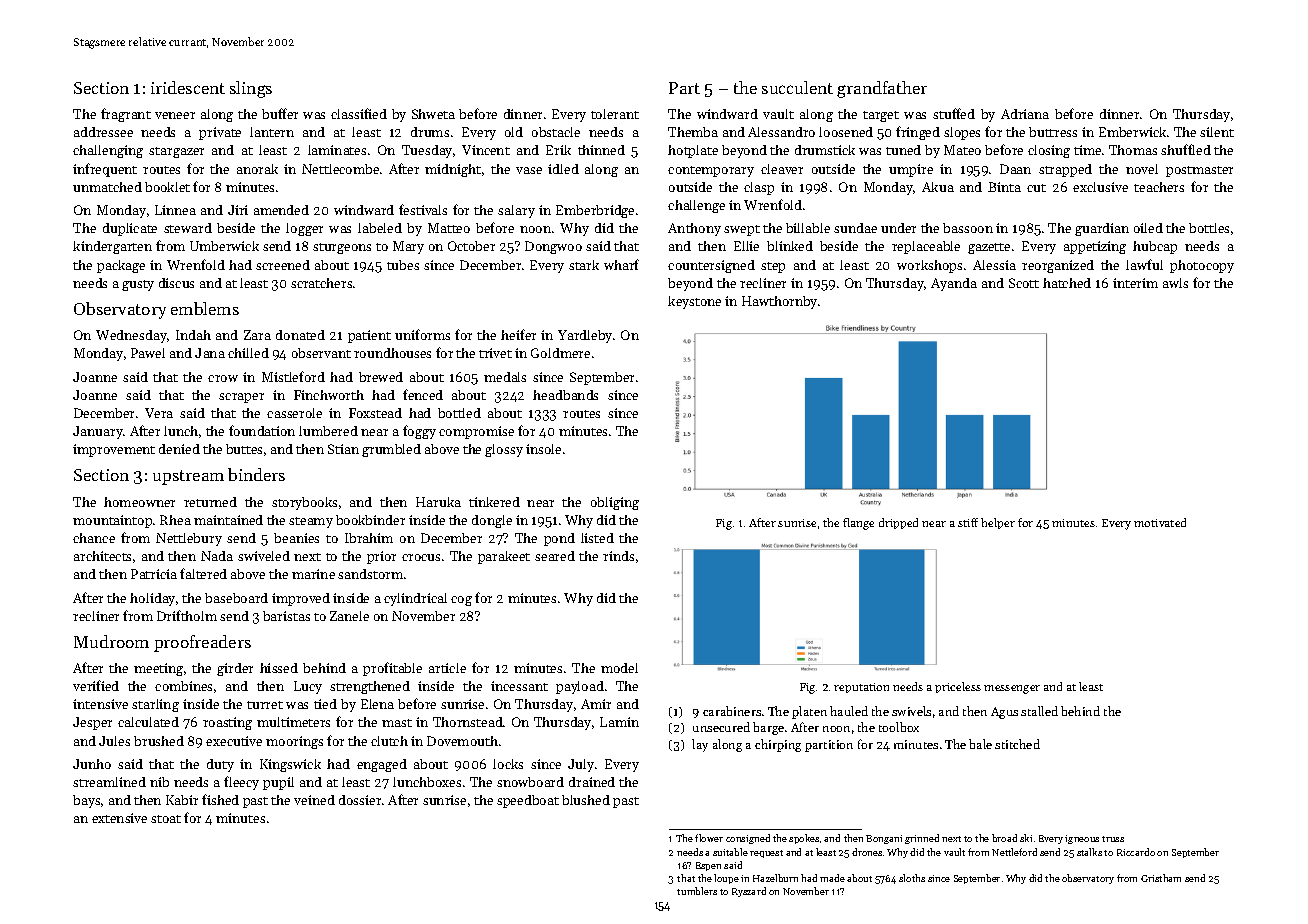 The image size is (1308, 924). What do you see at coordinates (797, 87) in the screenshot?
I see `succulent` at bounding box center [797, 87].
